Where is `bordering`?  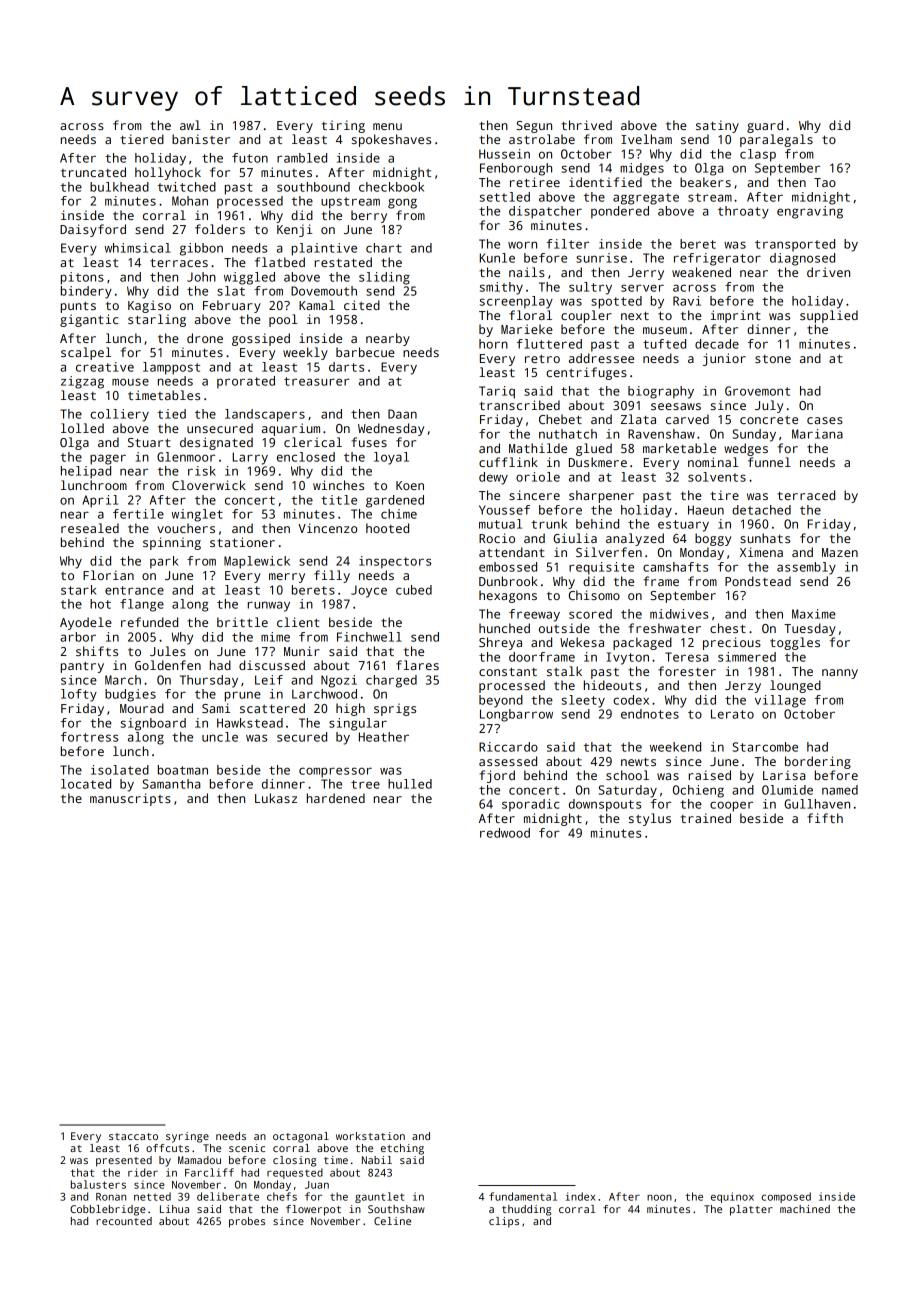
bordering is located at coordinates (818, 762).
